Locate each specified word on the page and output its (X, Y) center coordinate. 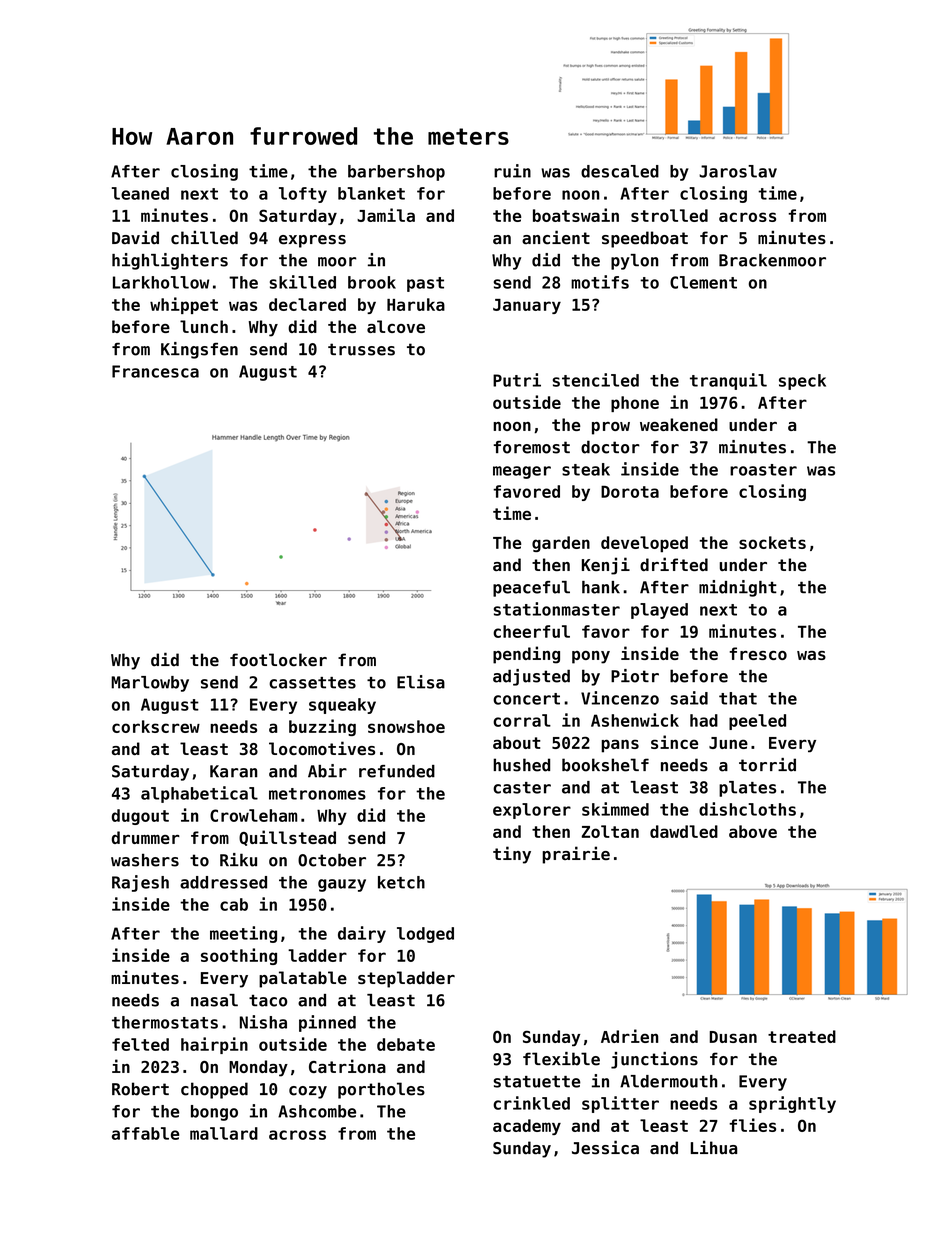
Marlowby (150, 684)
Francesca (155, 371)
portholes (381, 1090)
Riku (238, 860)
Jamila (386, 215)
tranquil (728, 381)
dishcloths (747, 809)
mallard (224, 1133)
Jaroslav (738, 171)
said (689, 698)
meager (522, 472)
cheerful (531, 631)
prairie (576, 855)
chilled (204, 238)
